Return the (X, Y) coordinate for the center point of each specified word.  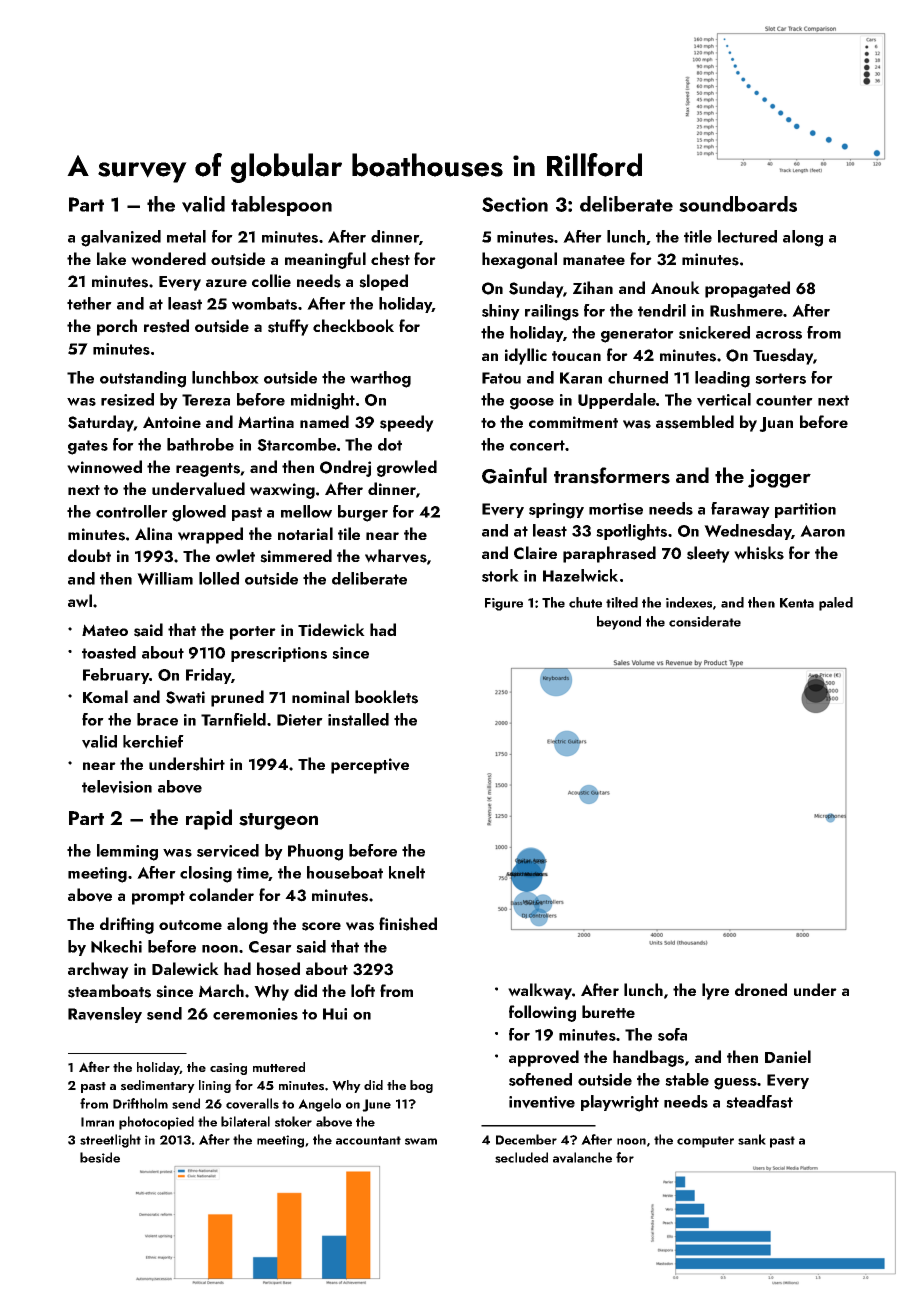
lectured (747, 236)
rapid (209, 819)
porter (253, 633)
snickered (714, 332)
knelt (407, 872)
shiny (501, 312)
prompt (158, 898)
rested (166, 326)
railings (552, 312)
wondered (168, 259)
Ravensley (105, 1015)
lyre (715, 991)
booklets (386, 697)
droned (761, 989)
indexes (689, 602)
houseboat (345, 872)
